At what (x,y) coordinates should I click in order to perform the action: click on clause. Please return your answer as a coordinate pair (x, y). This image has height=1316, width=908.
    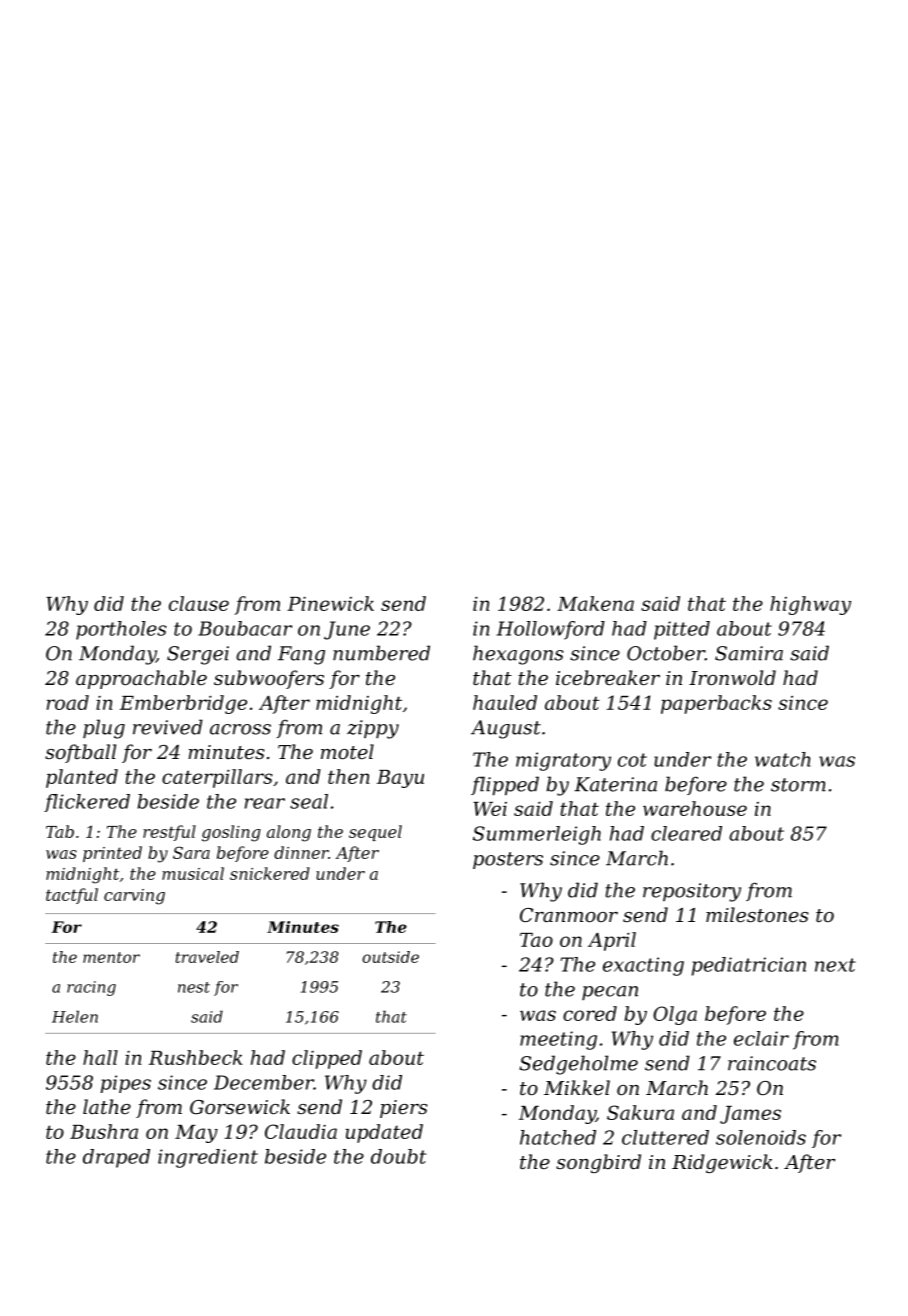
    Looking at the image, I should click on (199, 603).
